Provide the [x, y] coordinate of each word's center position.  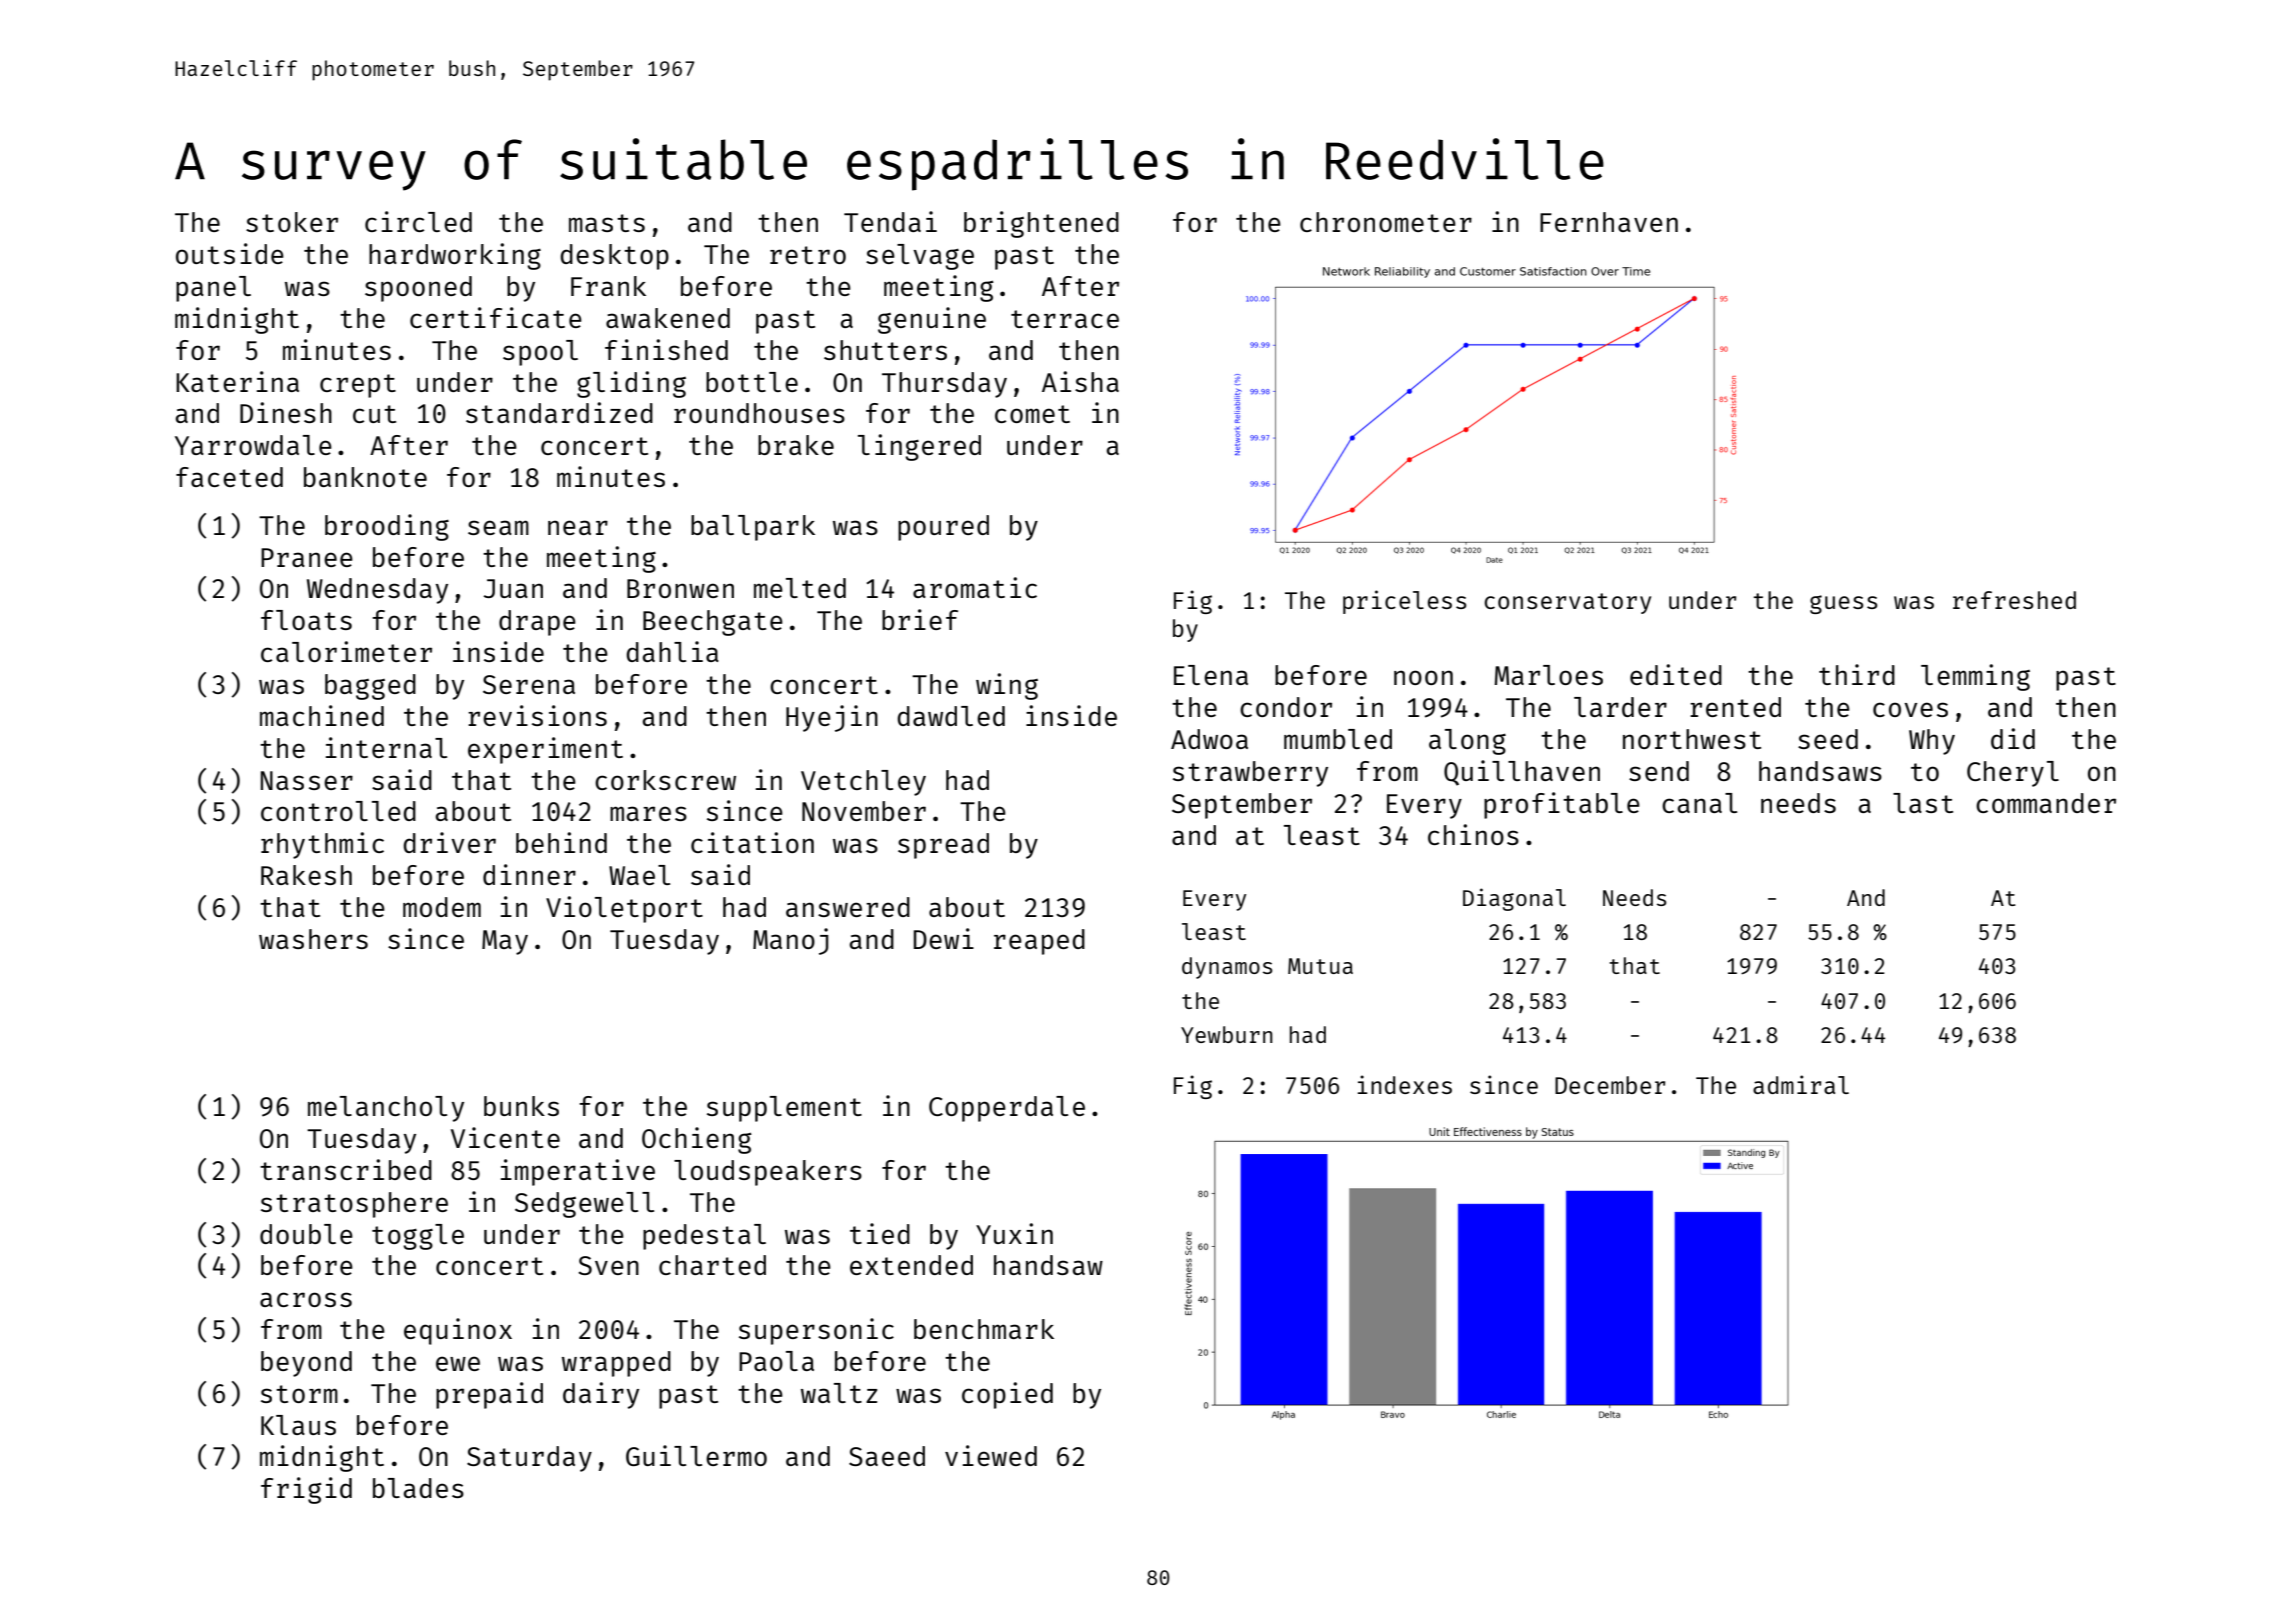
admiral [1801, 1084]
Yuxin [1014, 1233]
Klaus [298, 1425]
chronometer [1386, 222]
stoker [292, 222]
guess [1844, 604]
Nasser [307, 780]
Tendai [890, 221]
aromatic [975, 587]
